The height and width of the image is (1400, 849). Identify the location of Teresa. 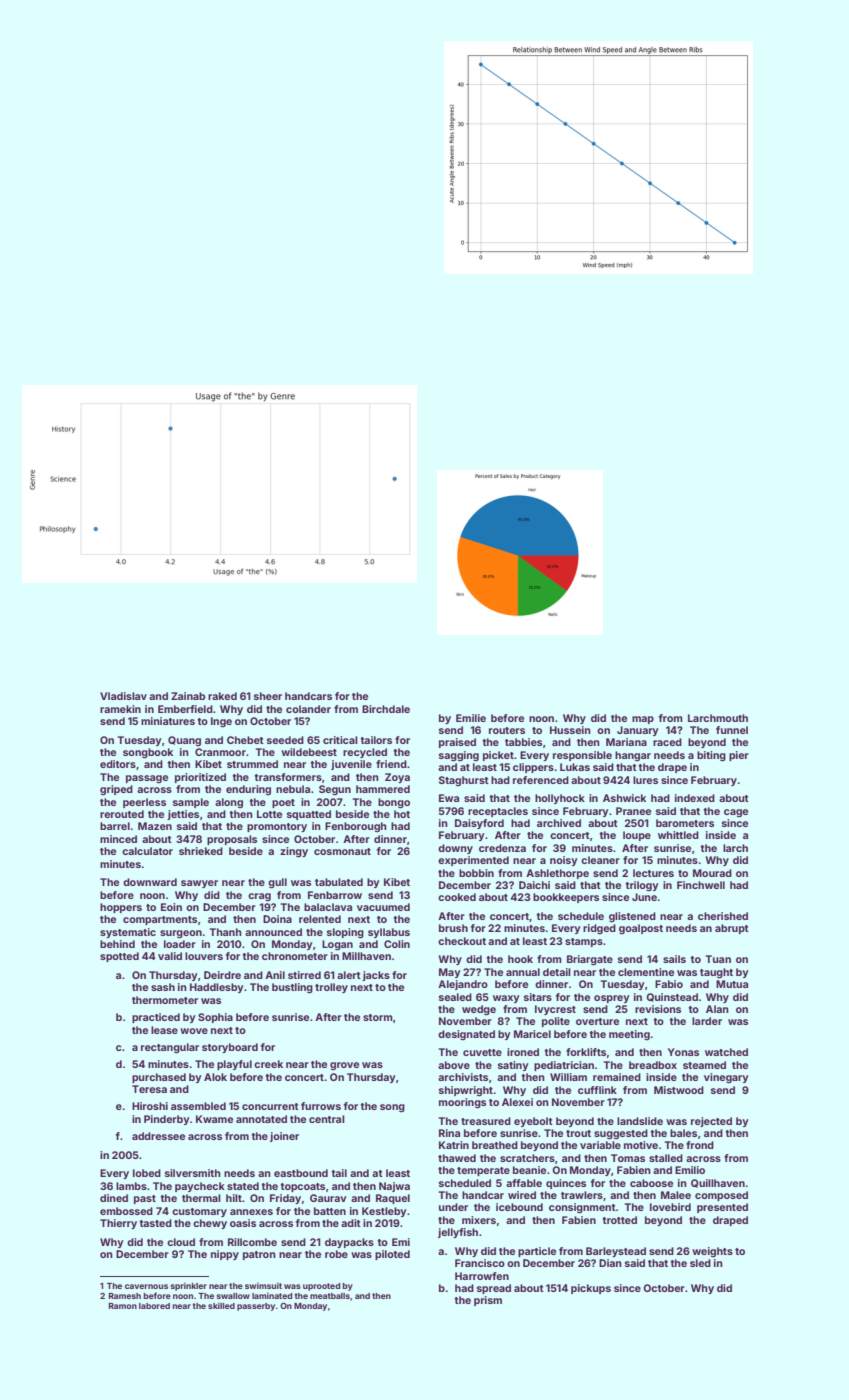
(149, 1089).
